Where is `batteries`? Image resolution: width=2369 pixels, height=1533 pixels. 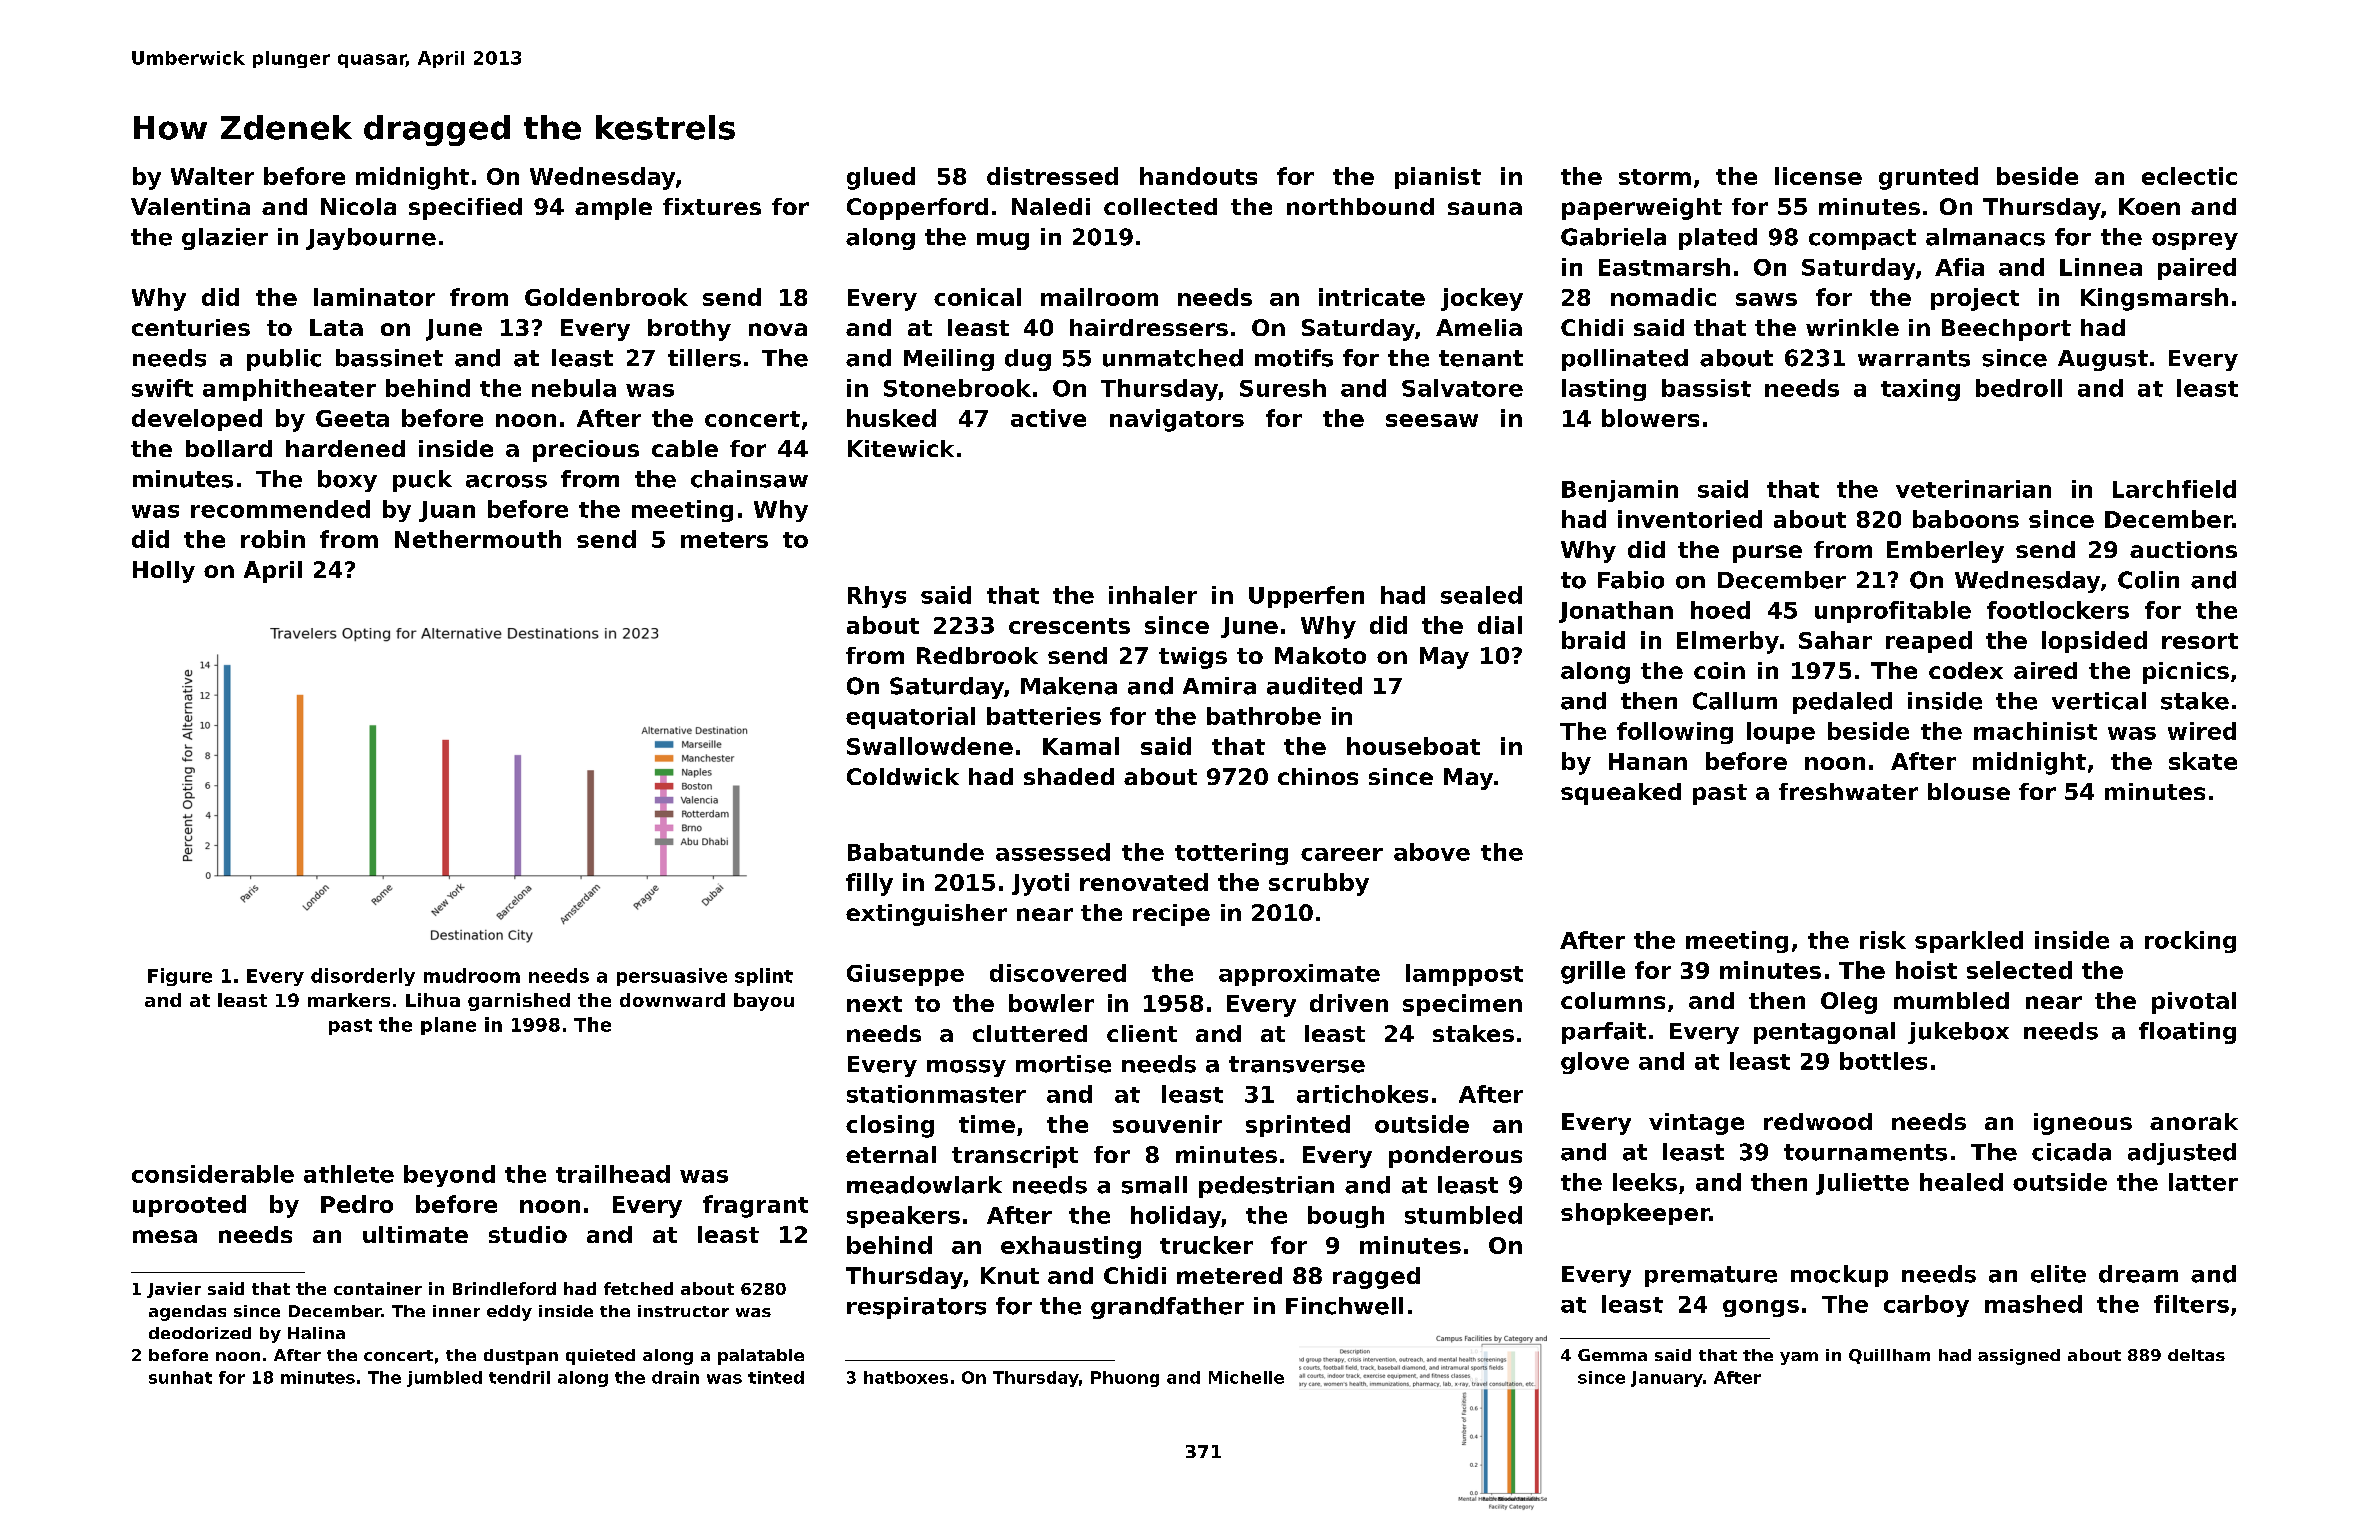
batteries is located at coordinates (1044, 716).
